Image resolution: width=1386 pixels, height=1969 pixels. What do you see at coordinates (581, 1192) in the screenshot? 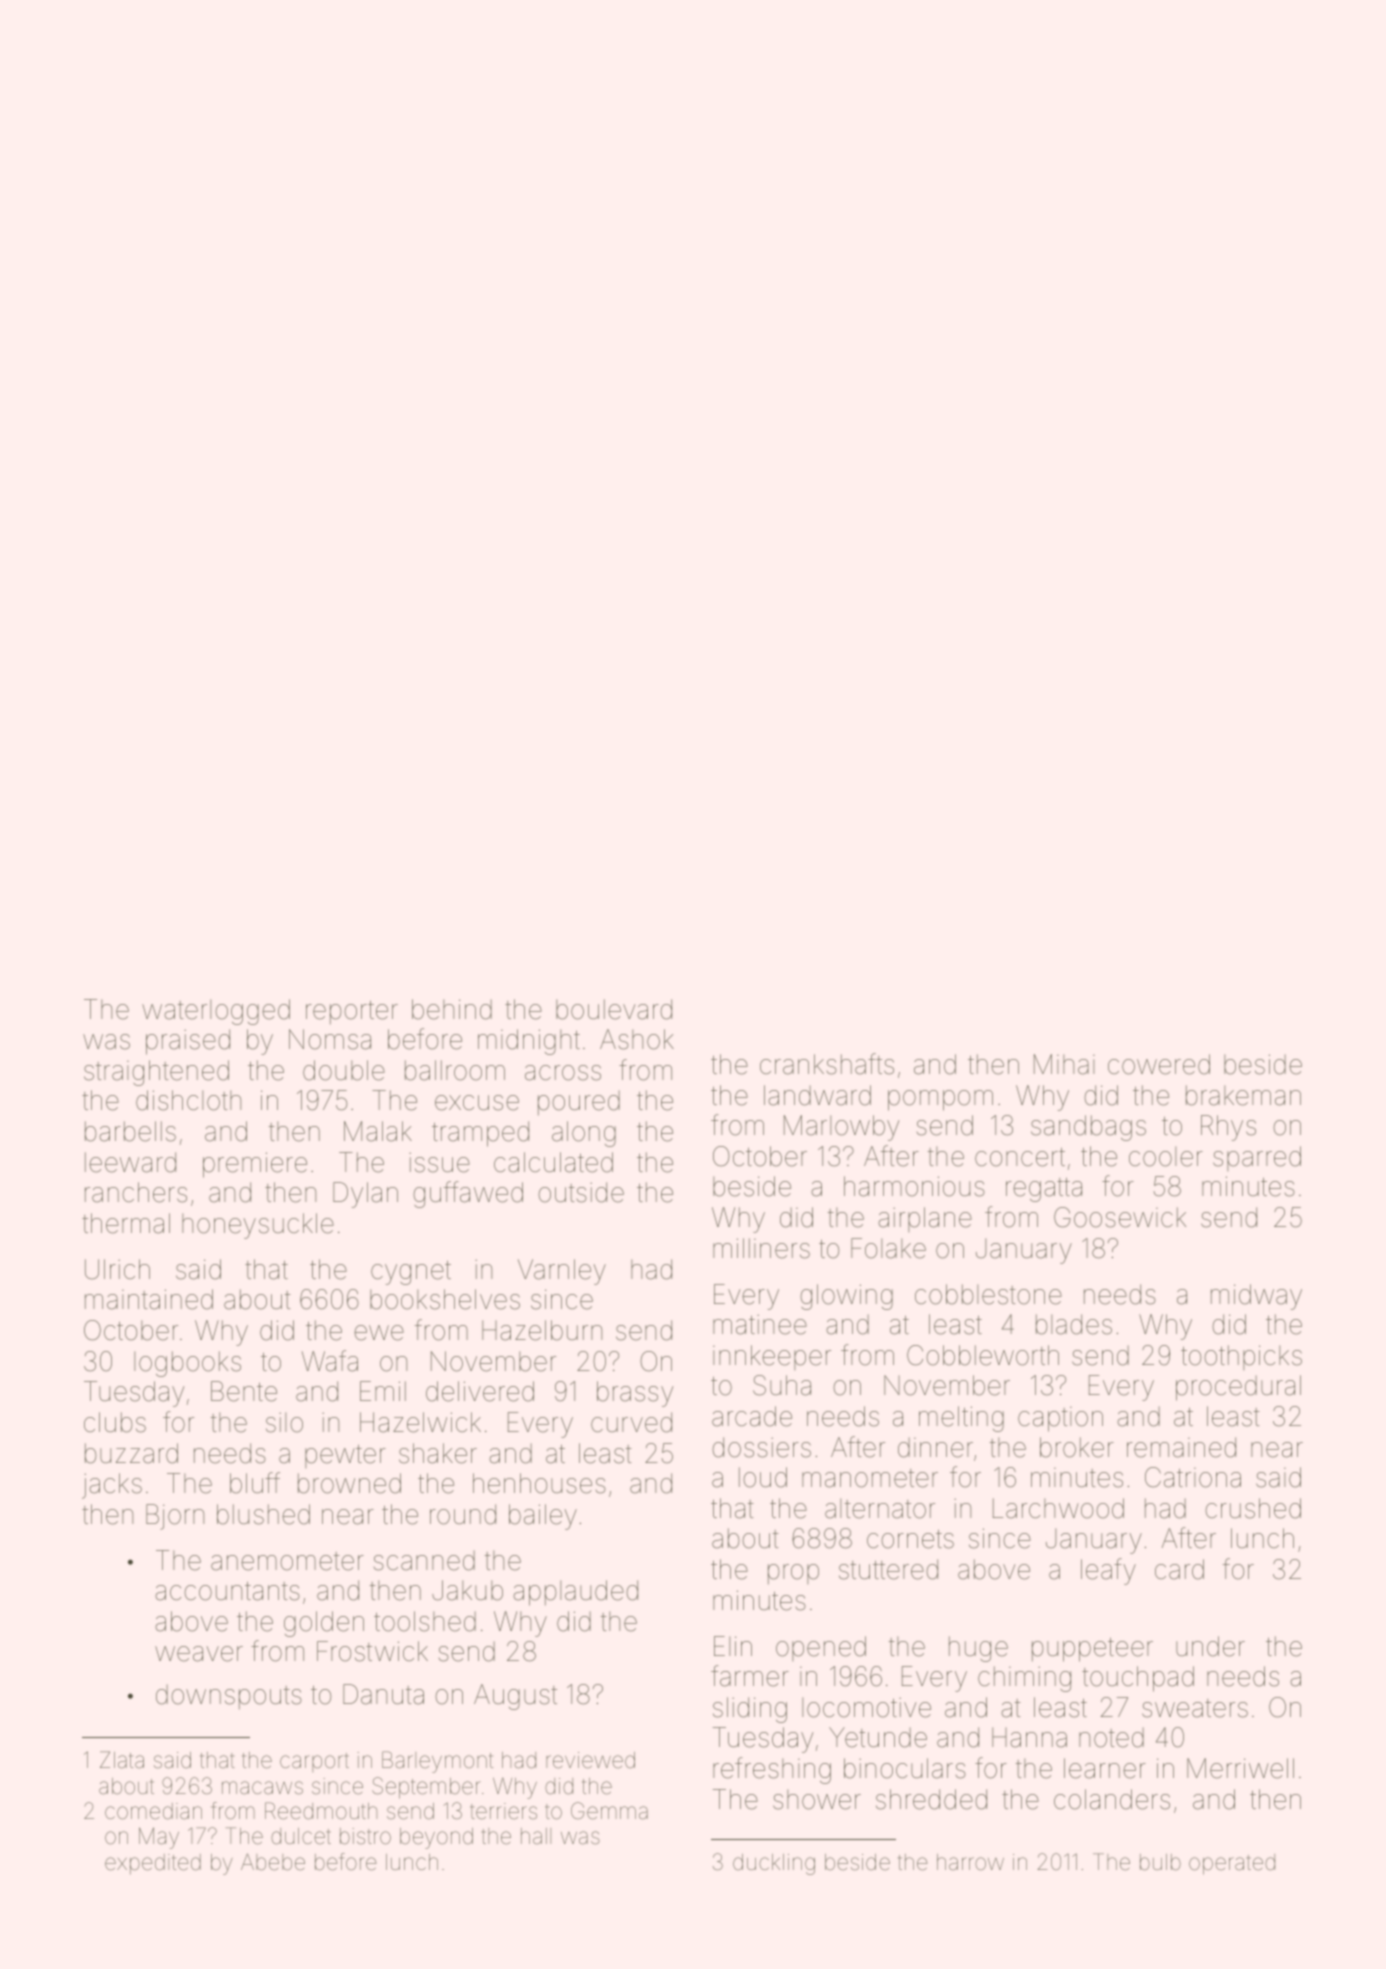
I see `outside` at bounding box center [581, 1192].
